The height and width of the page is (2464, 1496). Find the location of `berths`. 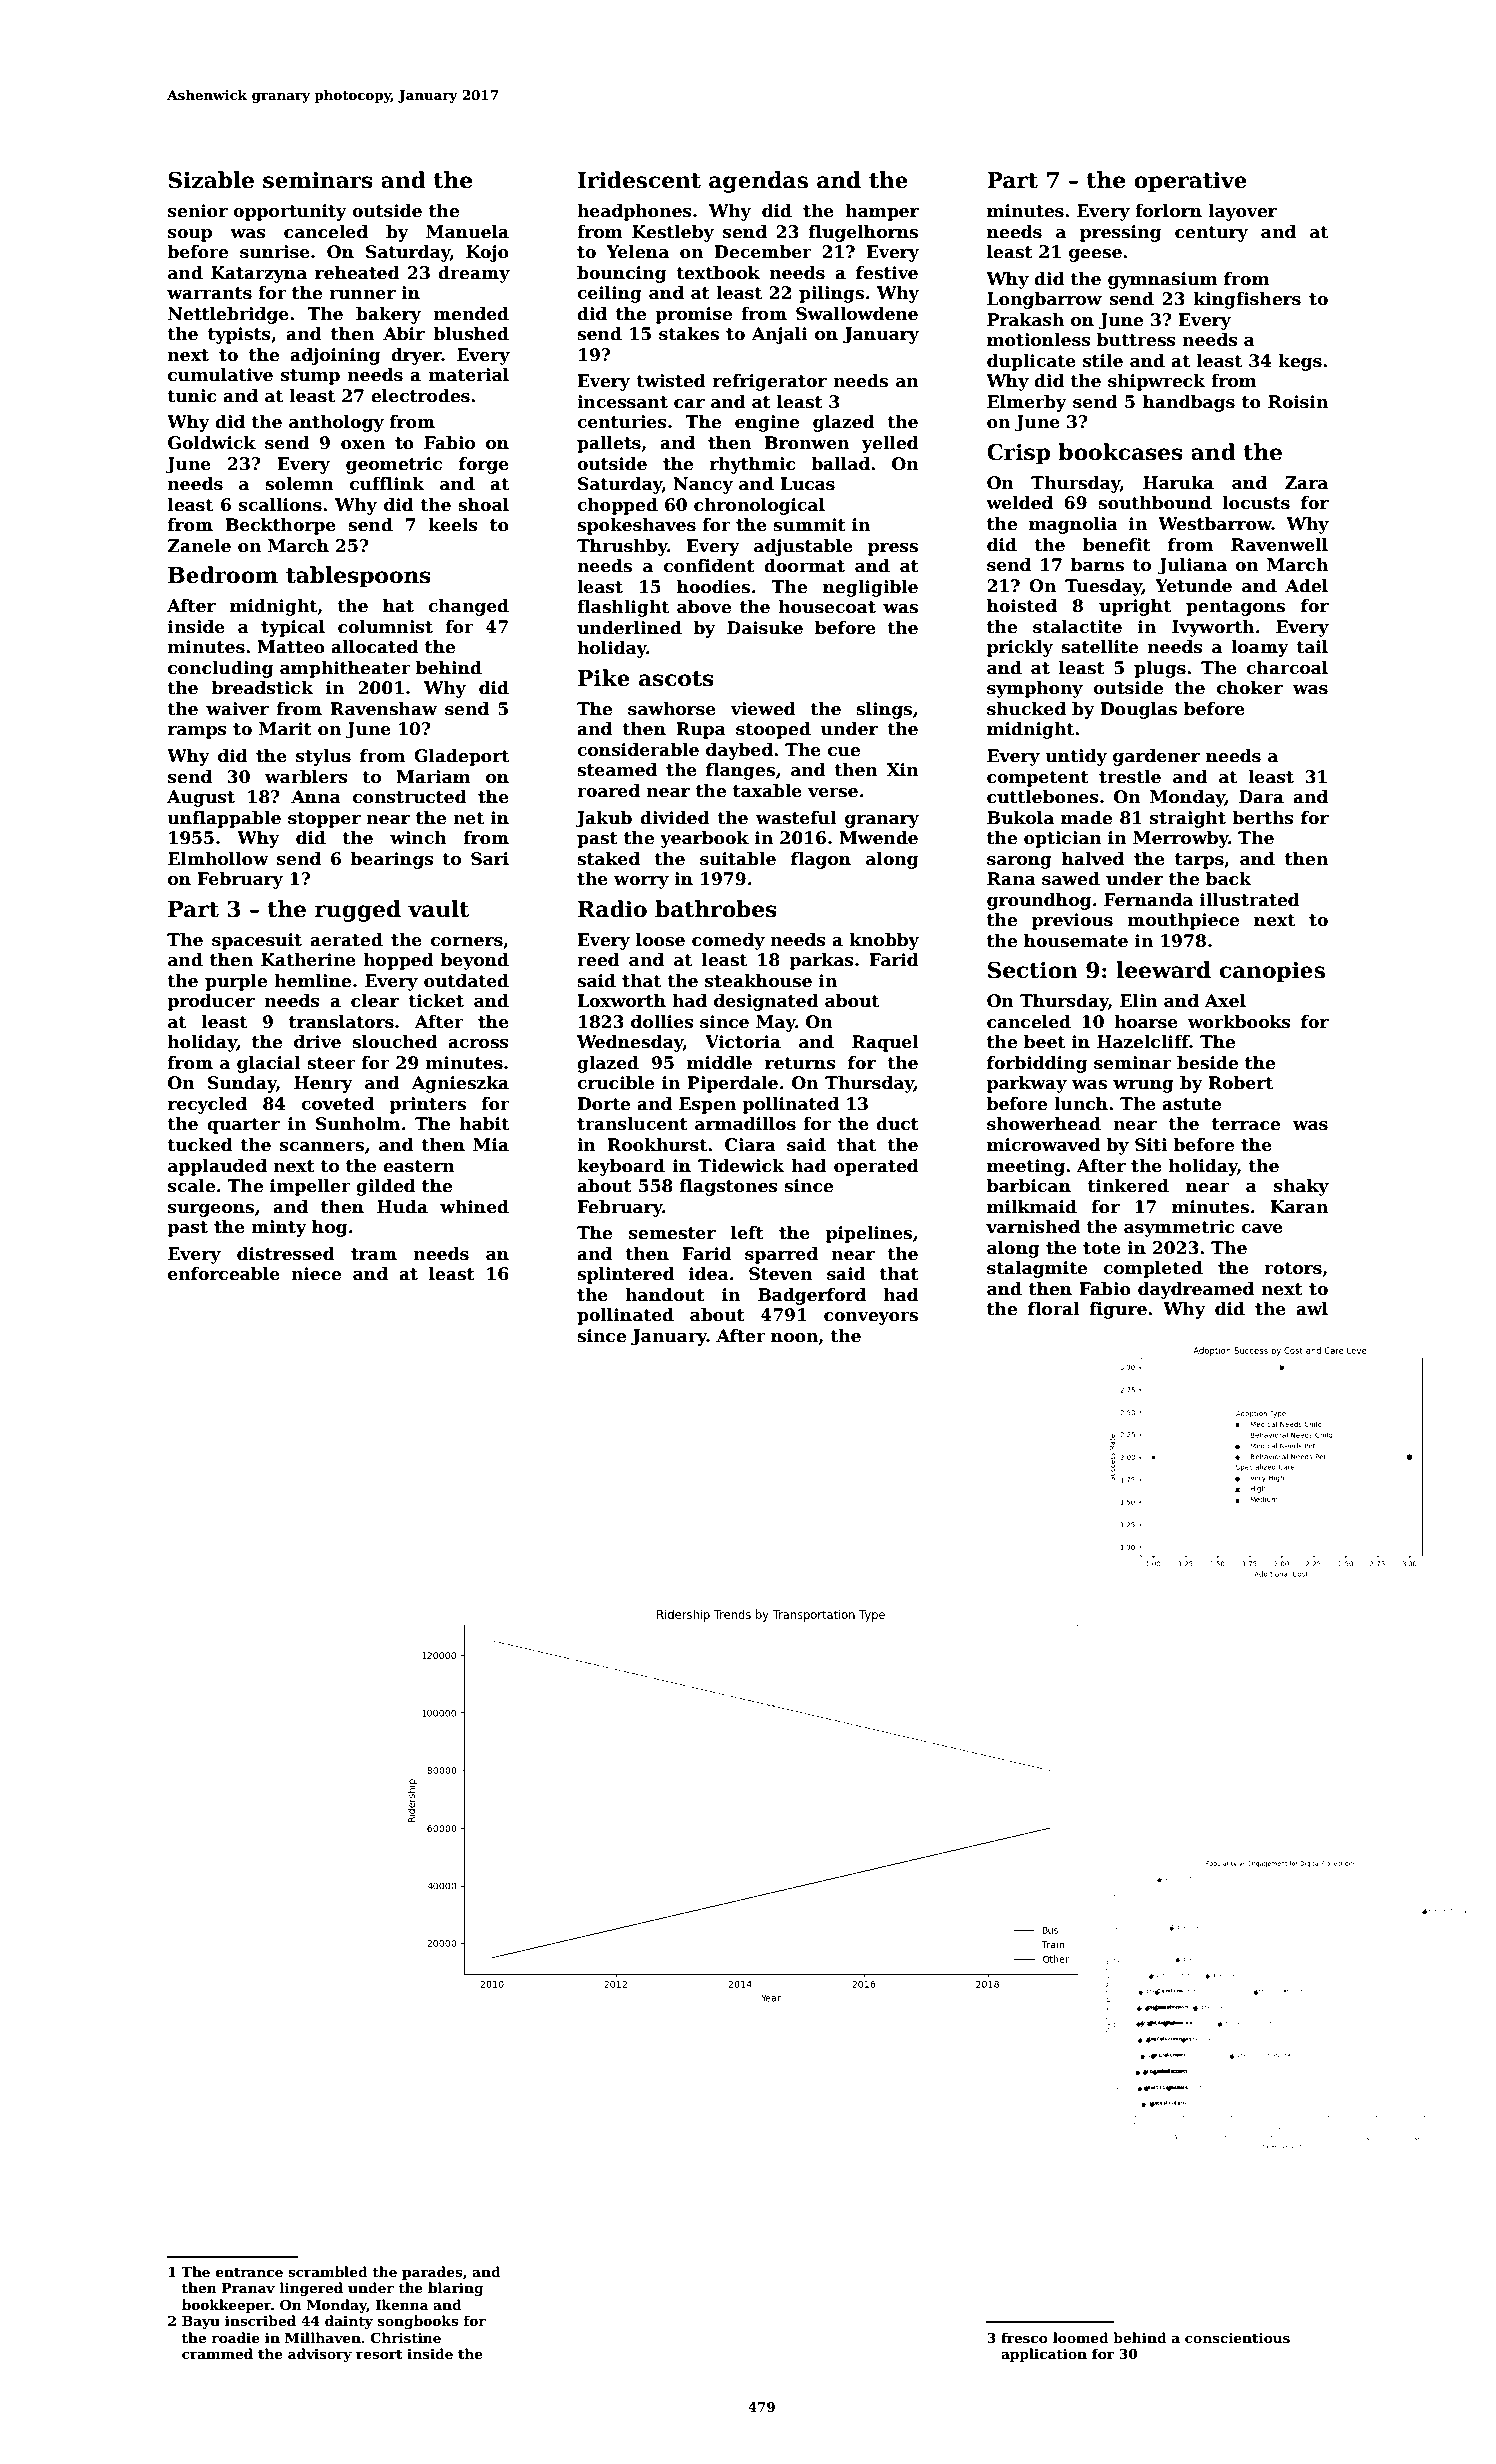

berths is located at coordinates (1263, 818).
